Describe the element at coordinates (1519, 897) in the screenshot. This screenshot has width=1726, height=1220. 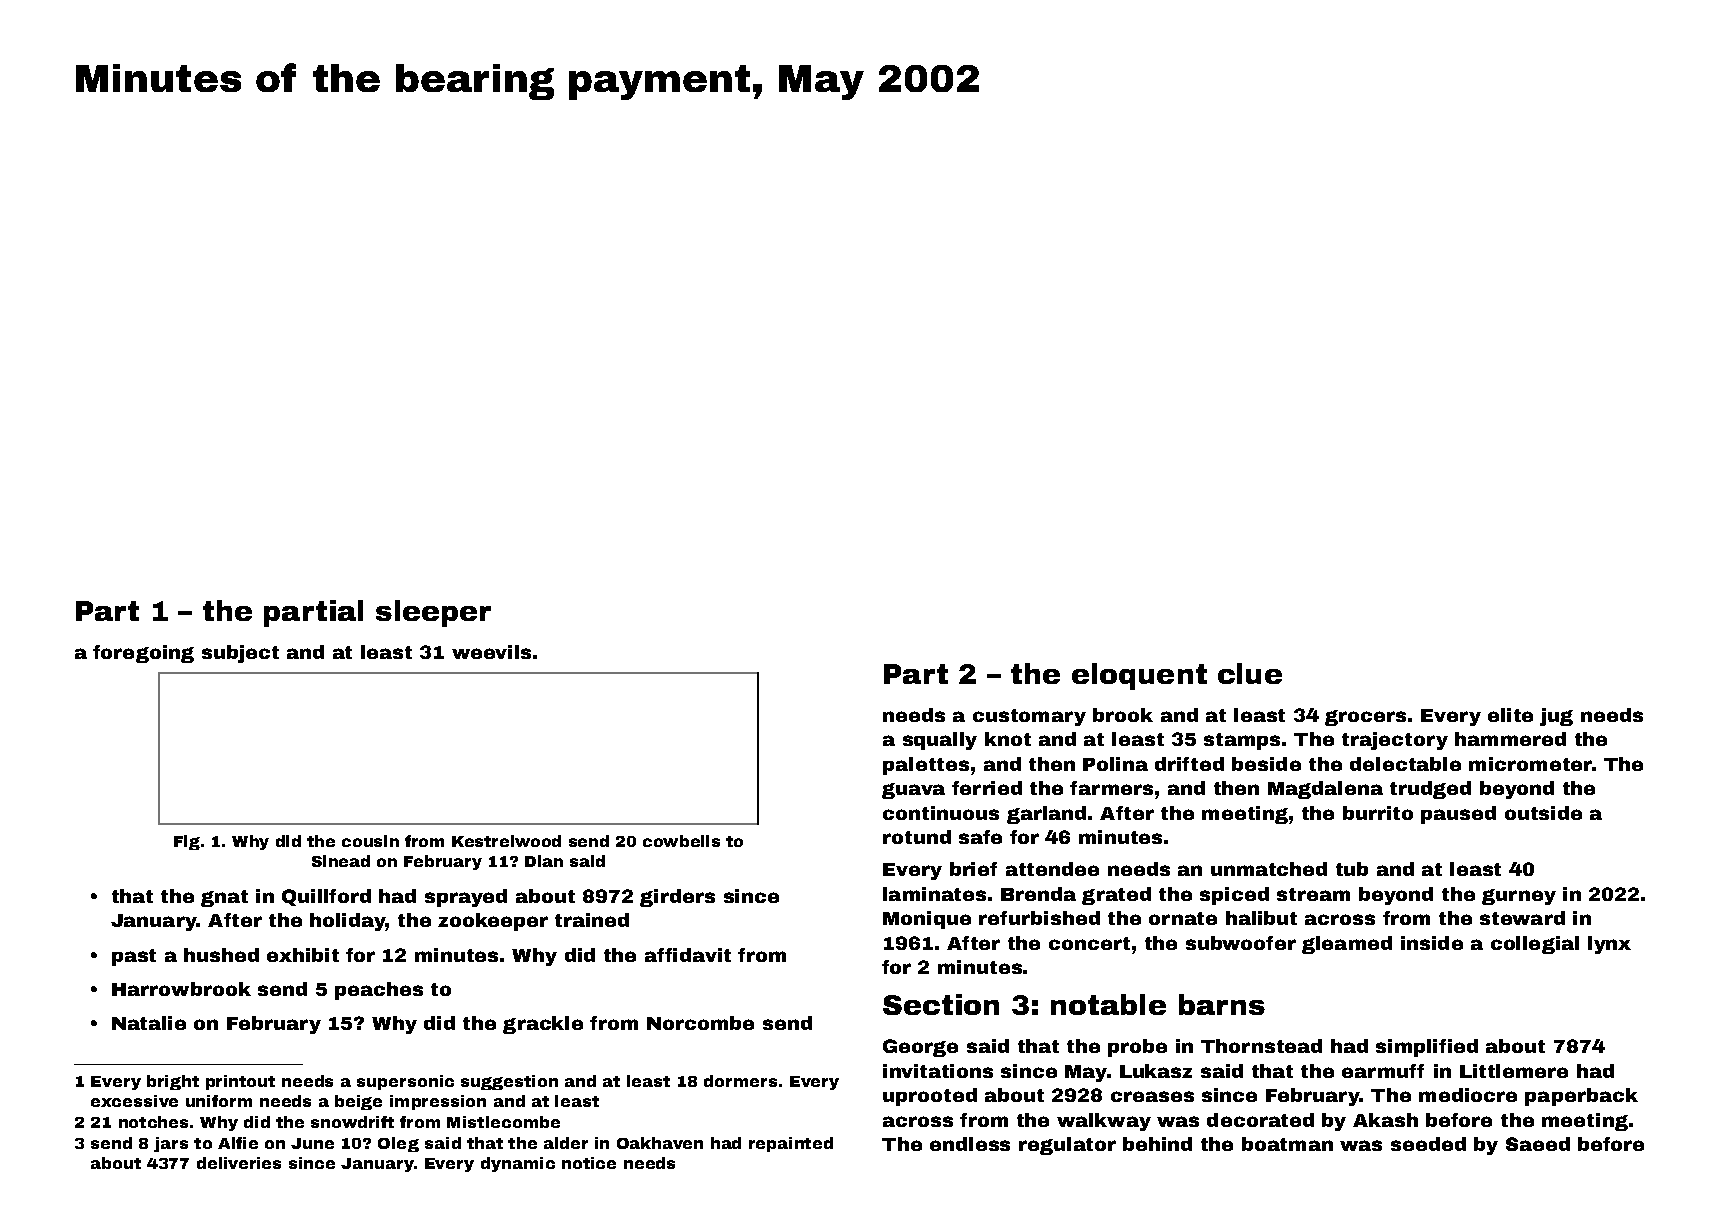
I see `gurney` at that location.
